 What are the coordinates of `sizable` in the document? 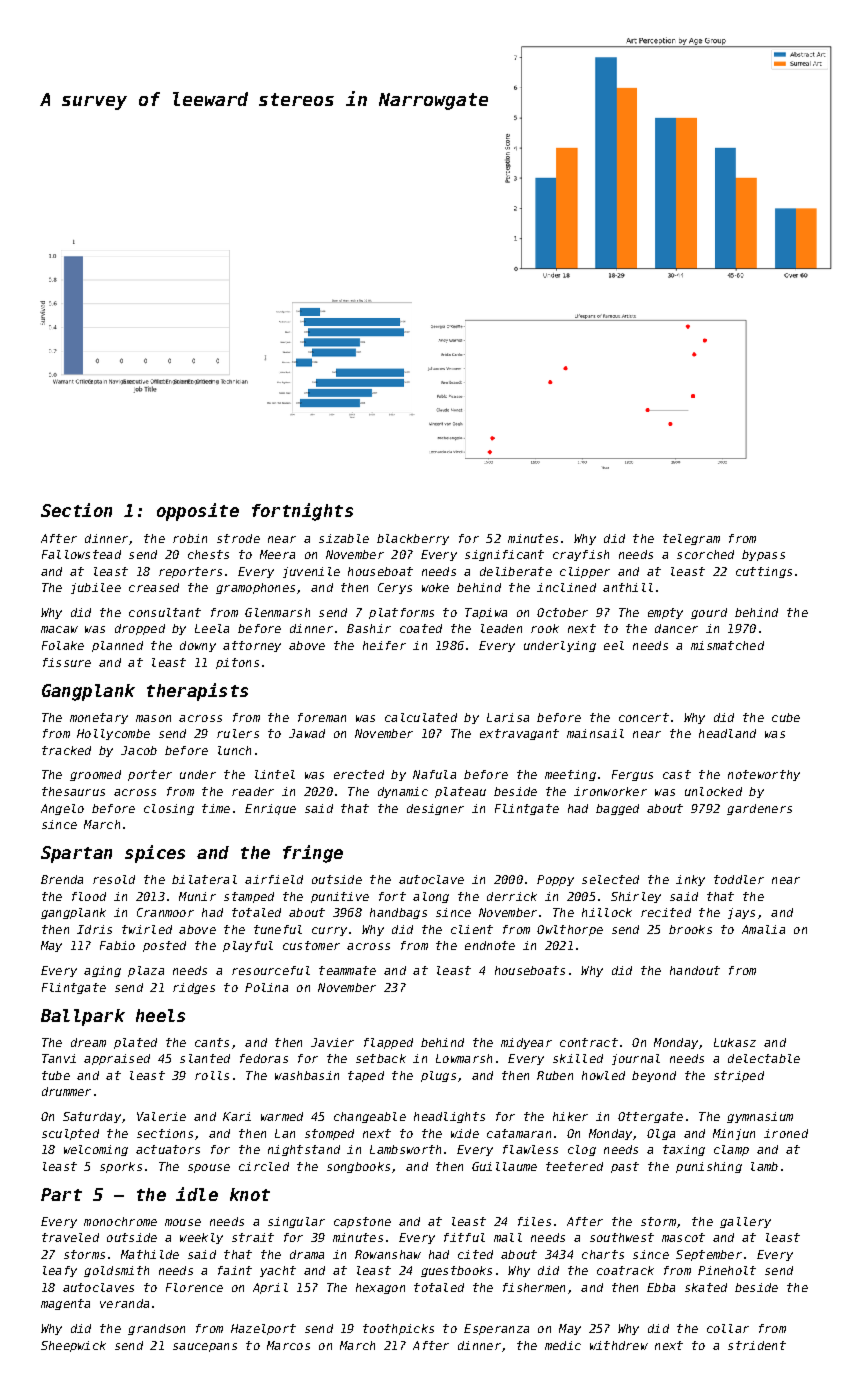 It's located at (344, 538).
